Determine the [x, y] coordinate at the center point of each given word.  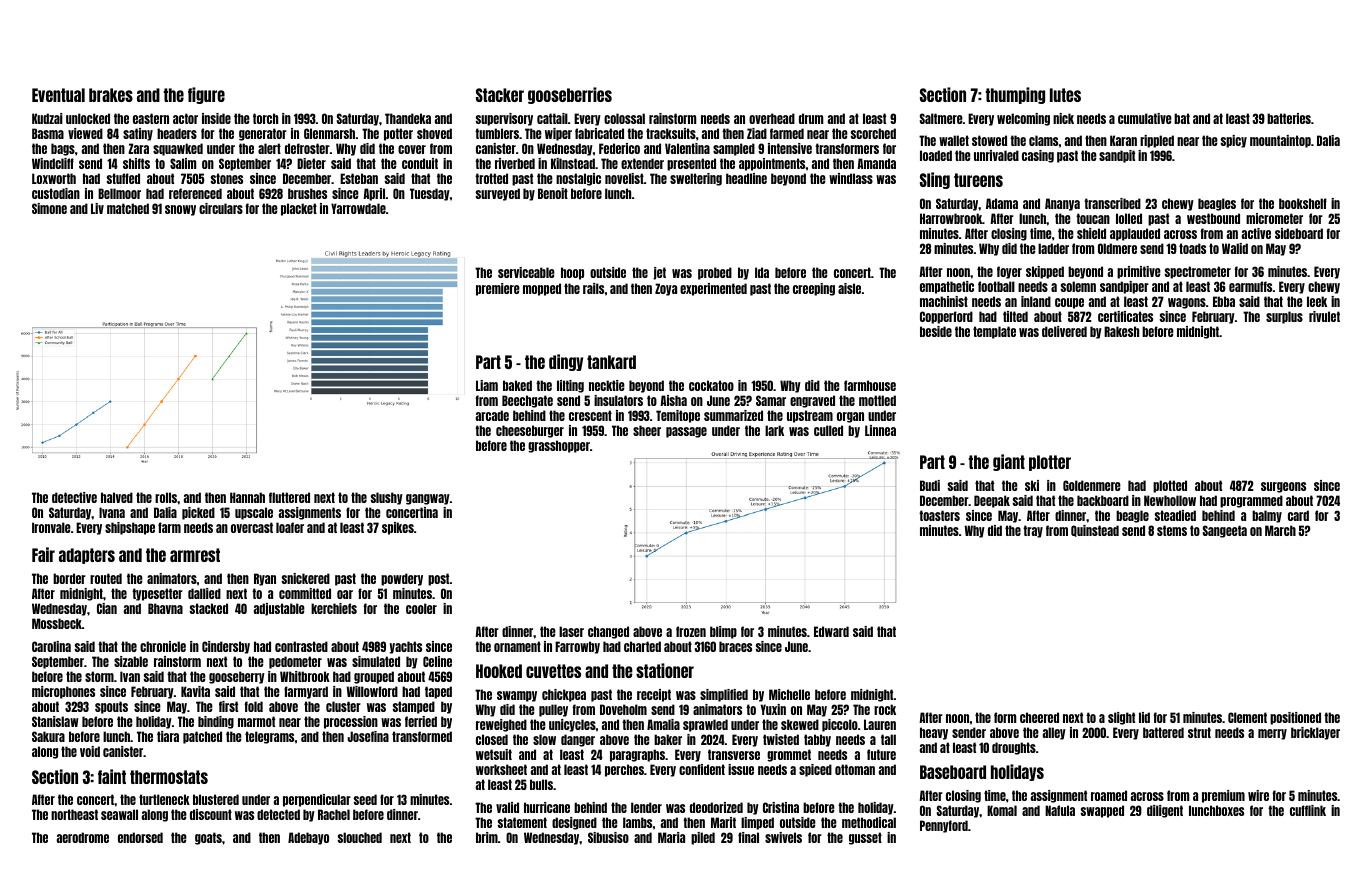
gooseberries [570, 95]
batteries [1289, 118]
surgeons [1283, 487]
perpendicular [317, 800]
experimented [713, 289]
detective [74, 497]
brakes [111, 95]
